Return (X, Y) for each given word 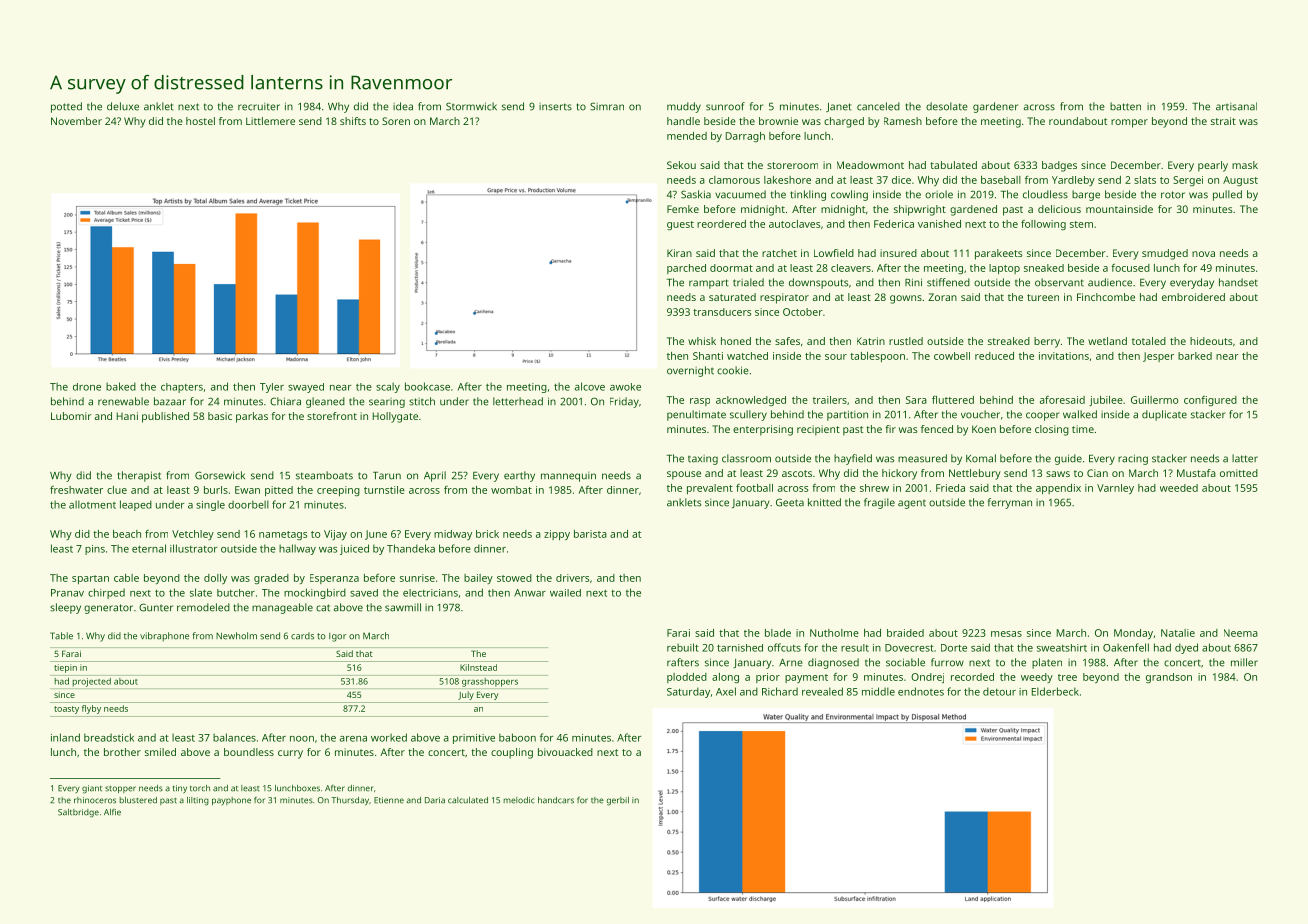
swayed (306, 388)
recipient (818, 430)
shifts (353, 121)
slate (201, 592)
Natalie (1178, 633)
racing (1133, 459)
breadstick (109, 737)
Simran (607, 106)
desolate (947, 106)
